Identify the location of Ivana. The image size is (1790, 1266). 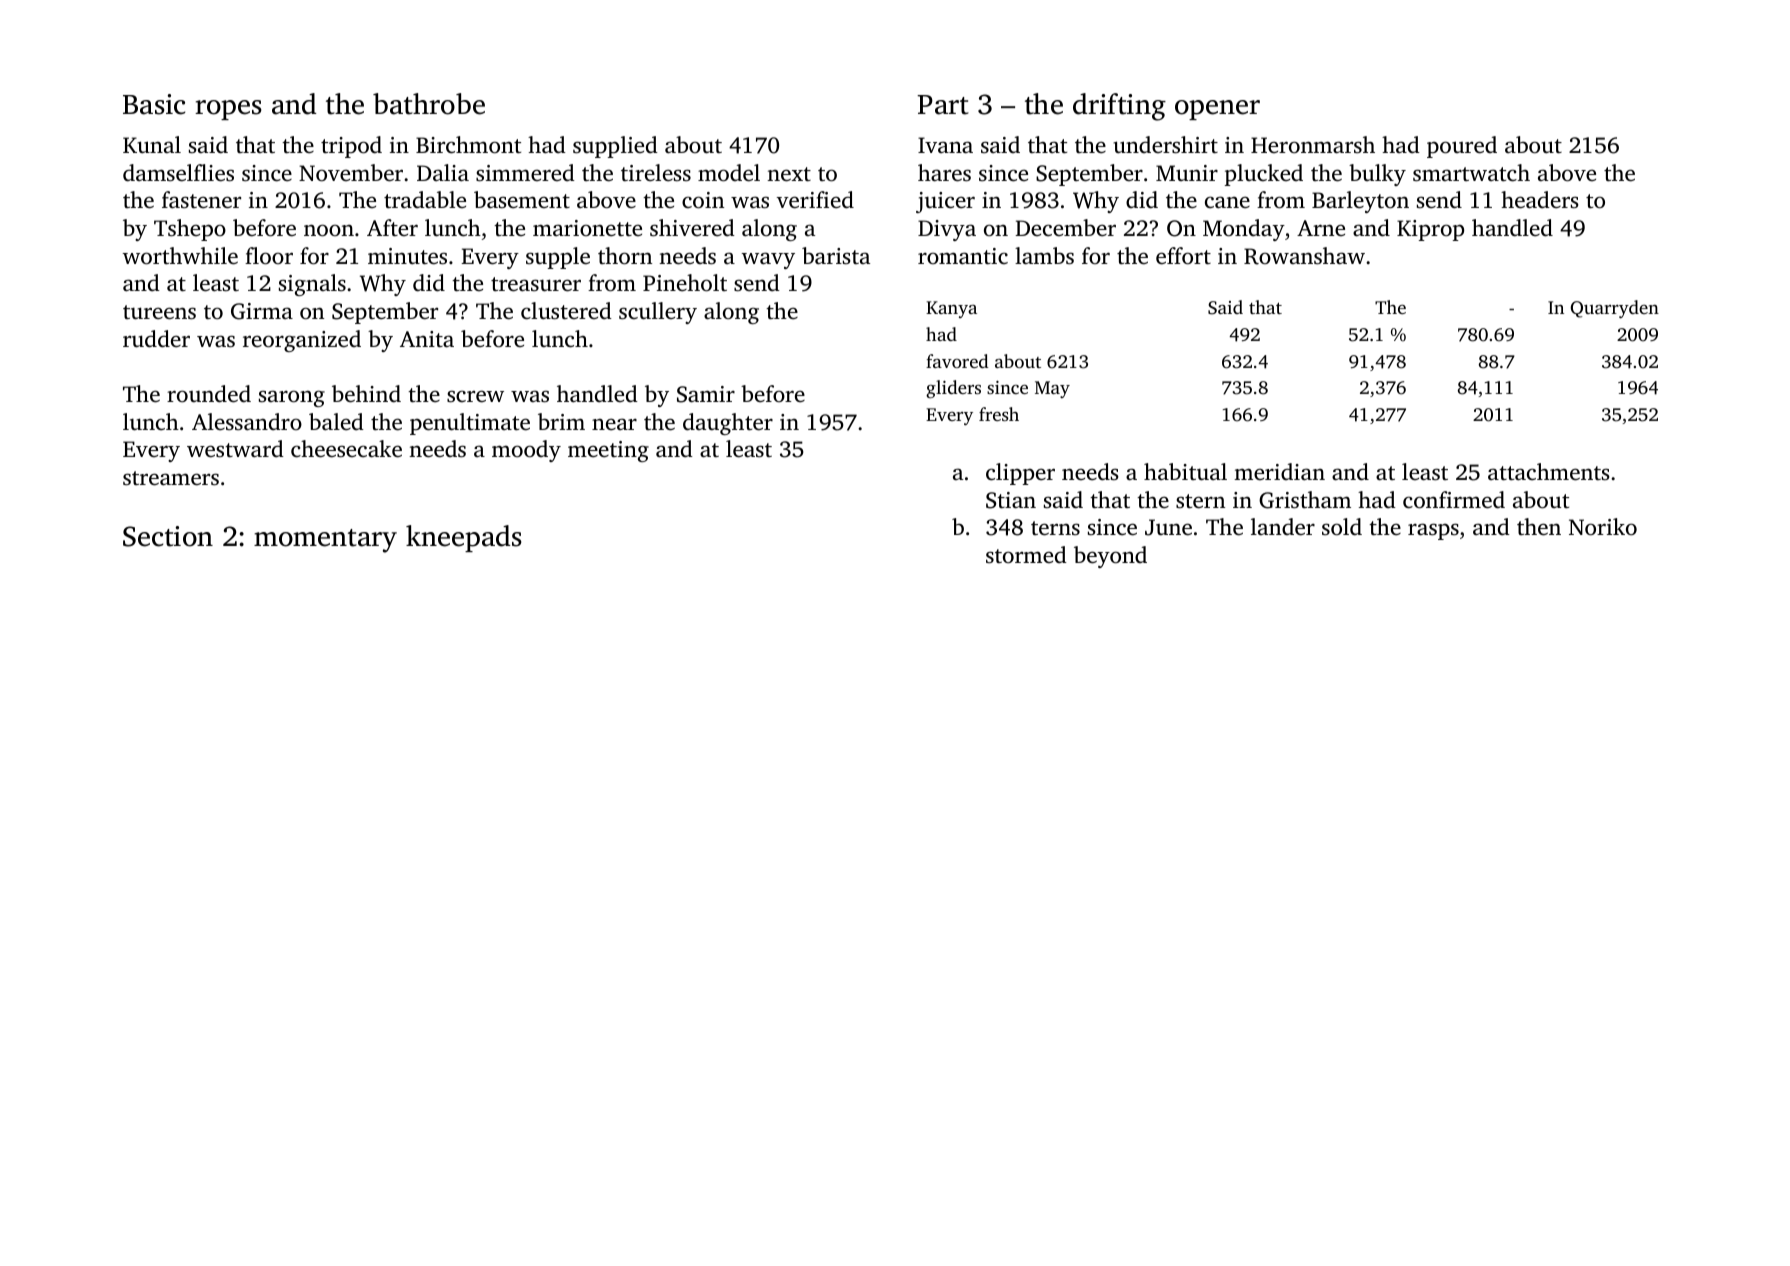
(945, 145).
